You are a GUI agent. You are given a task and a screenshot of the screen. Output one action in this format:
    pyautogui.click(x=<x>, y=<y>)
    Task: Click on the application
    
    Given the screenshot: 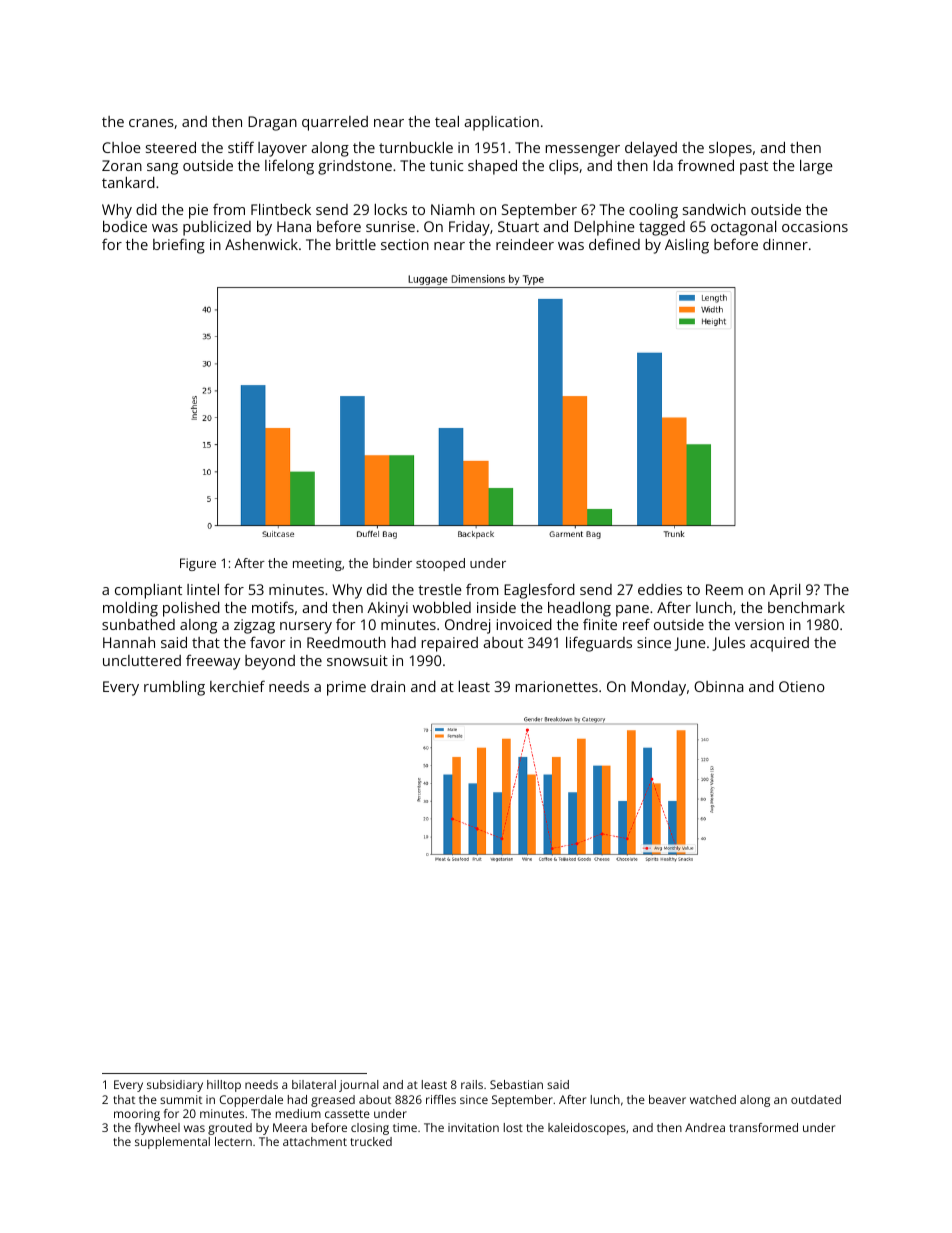 What is the action you would take?
    pyautogui.click(x=502, y=123)
